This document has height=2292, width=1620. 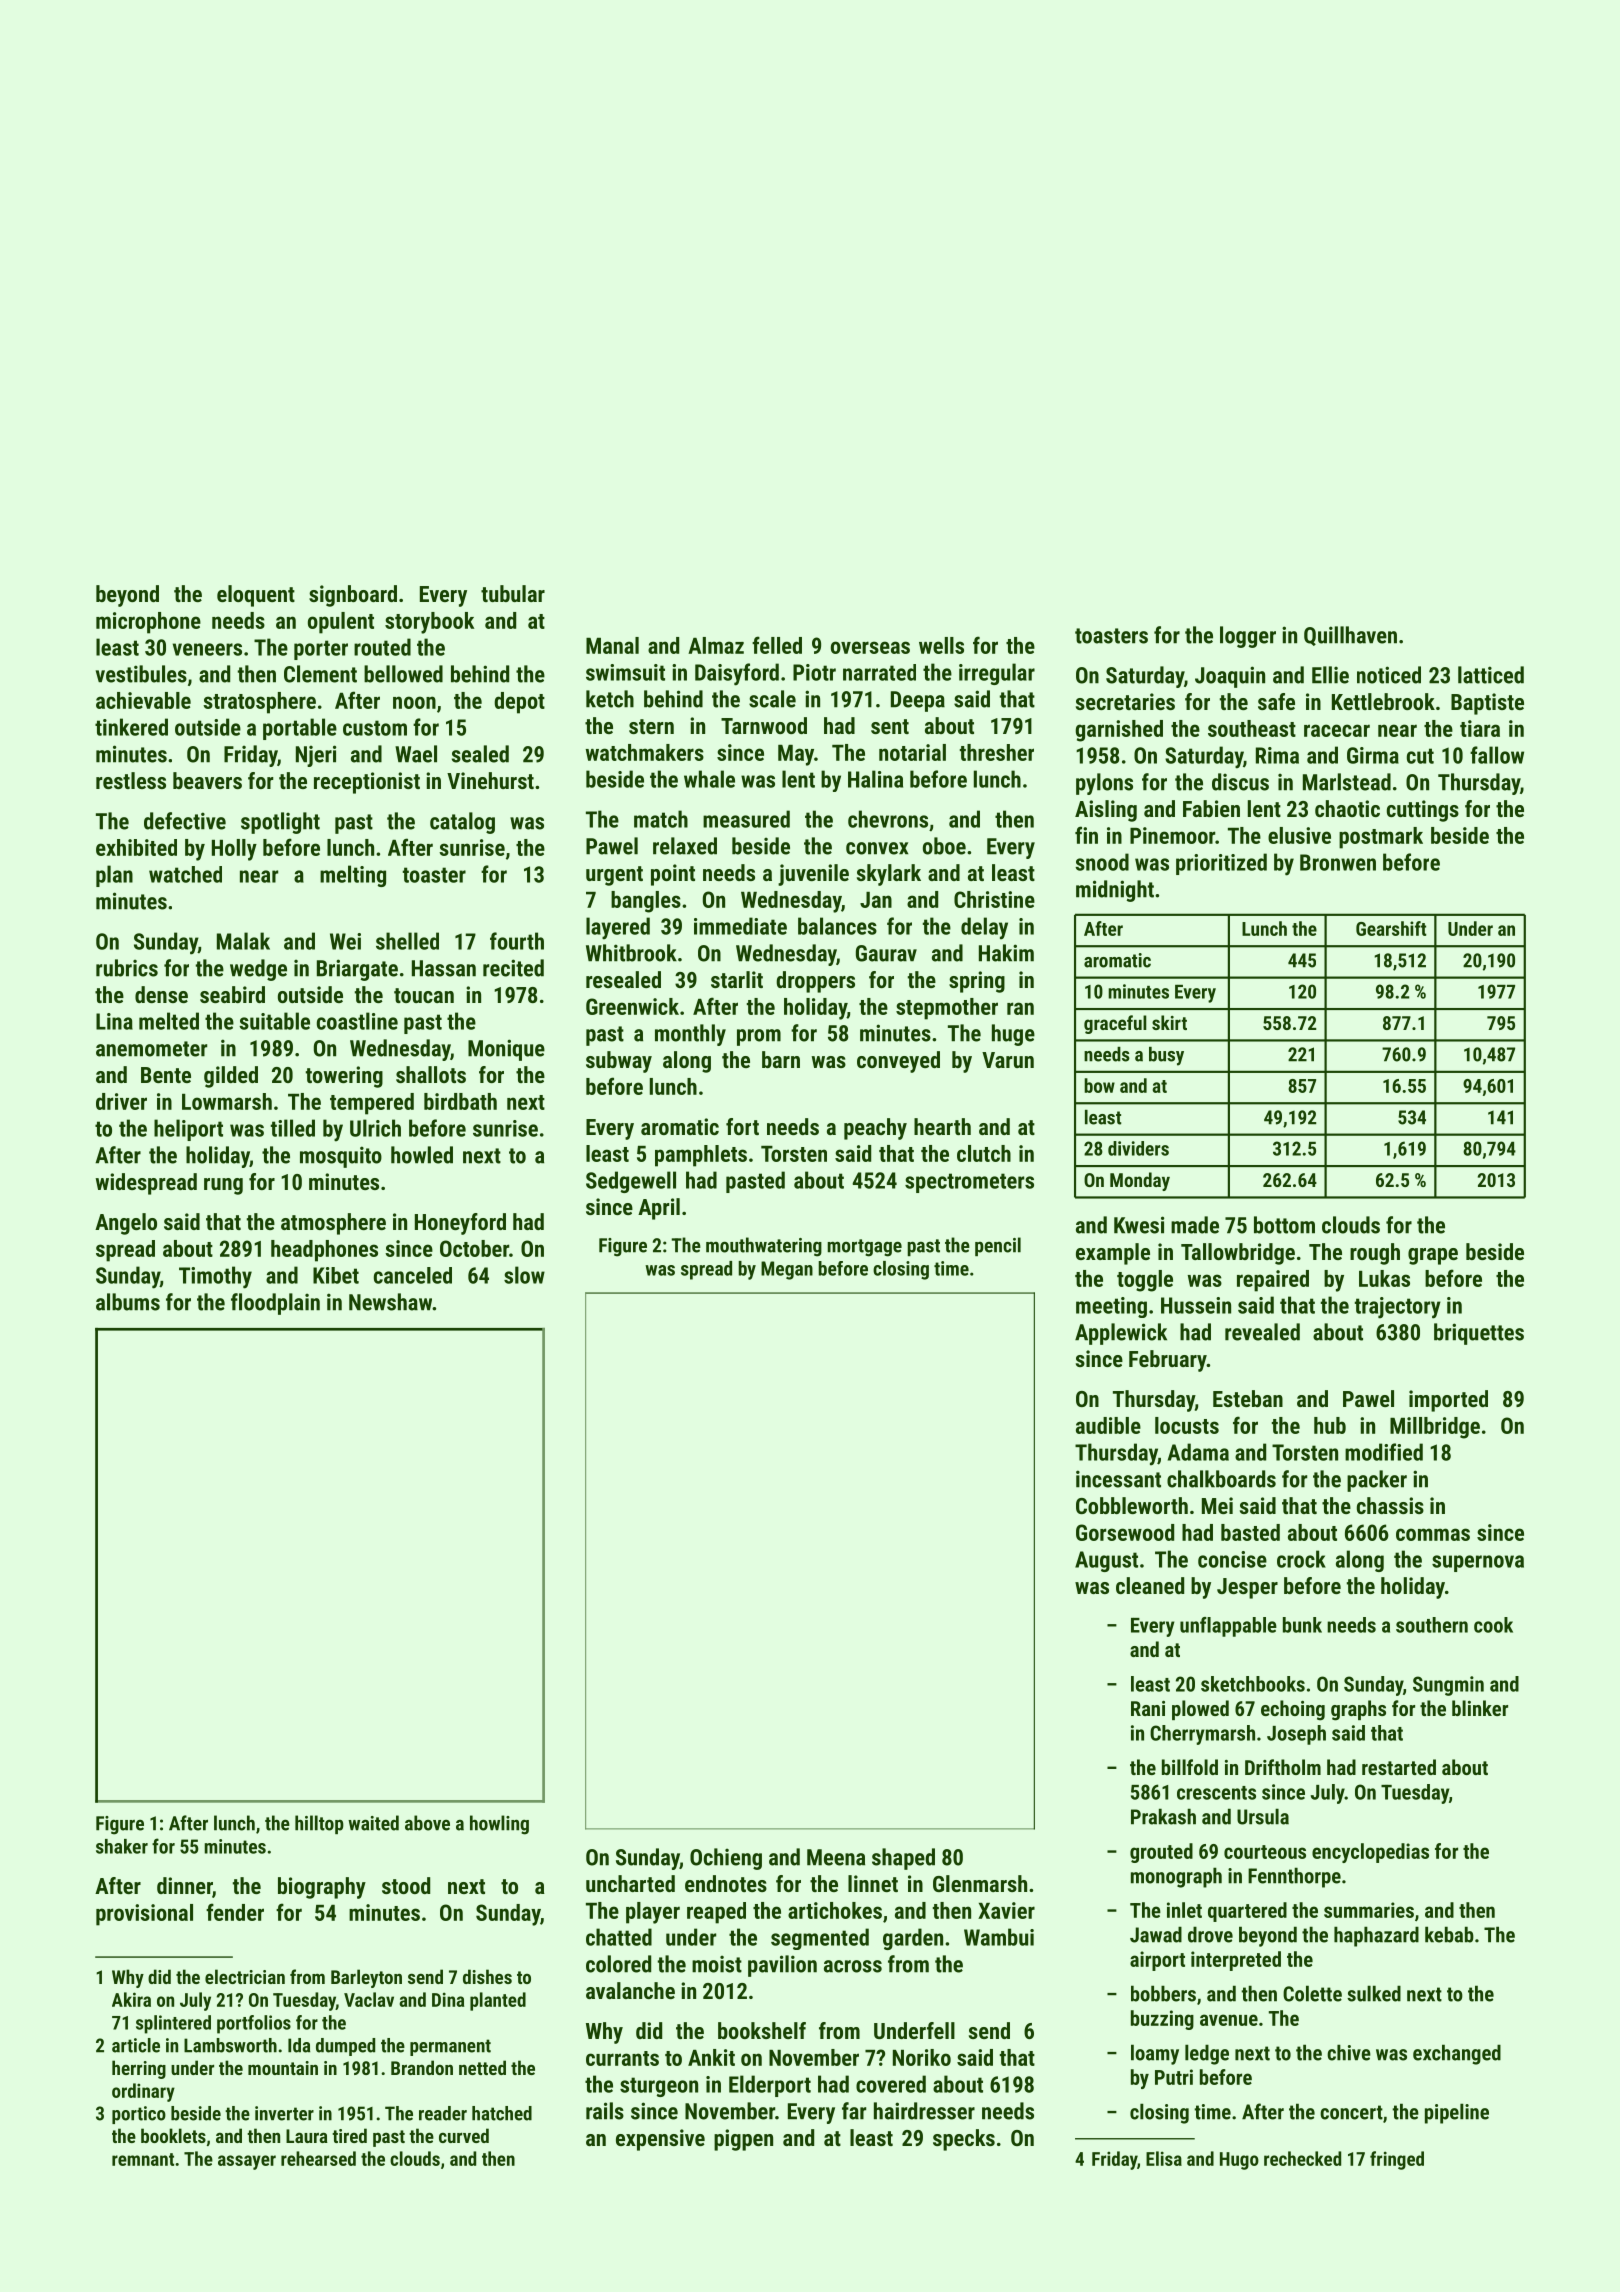 What do you see at coordinates (864, 1248) in the document?
I see `mortgage` at bounding box center [864, 1248].
